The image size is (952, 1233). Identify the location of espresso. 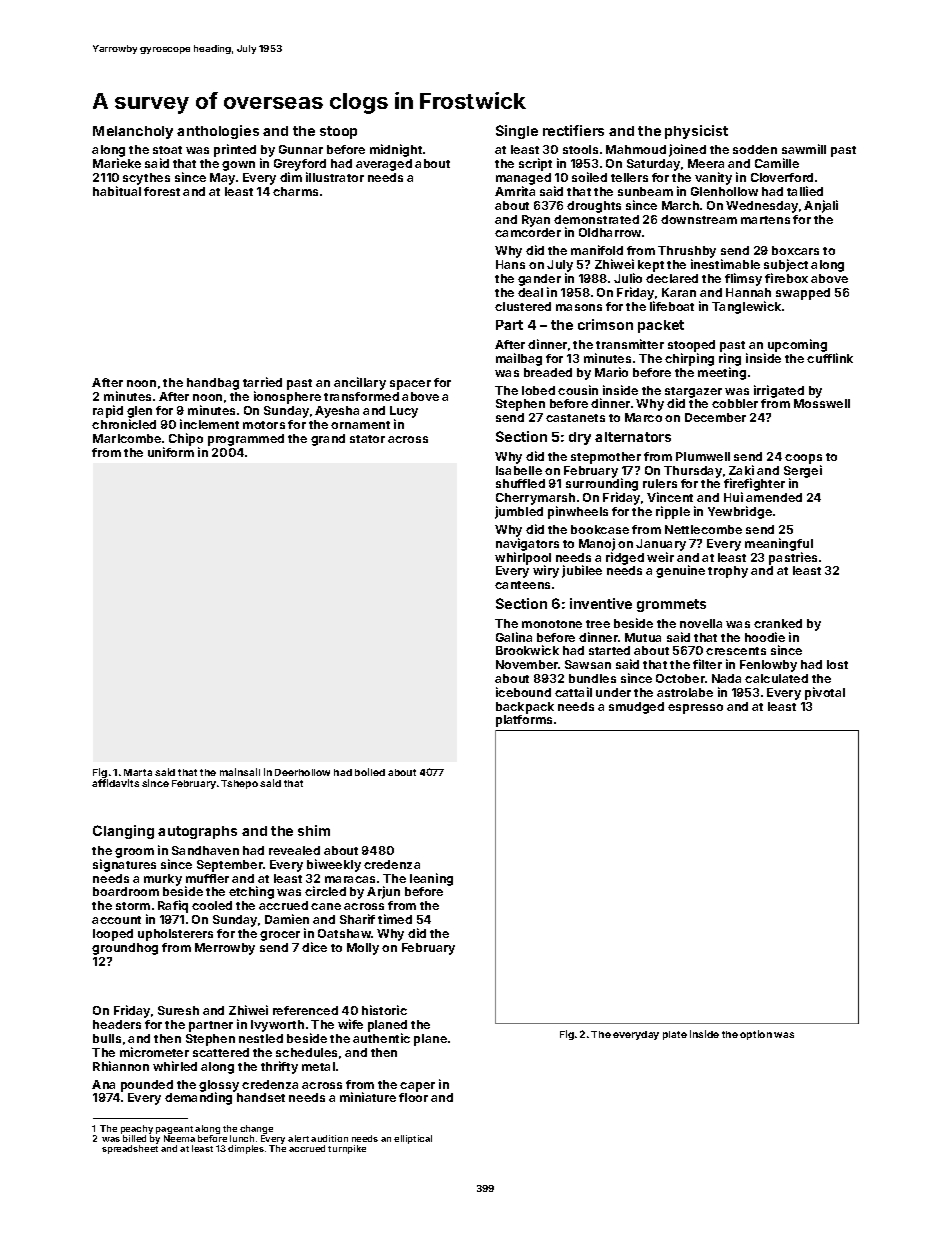
(695, 709).
